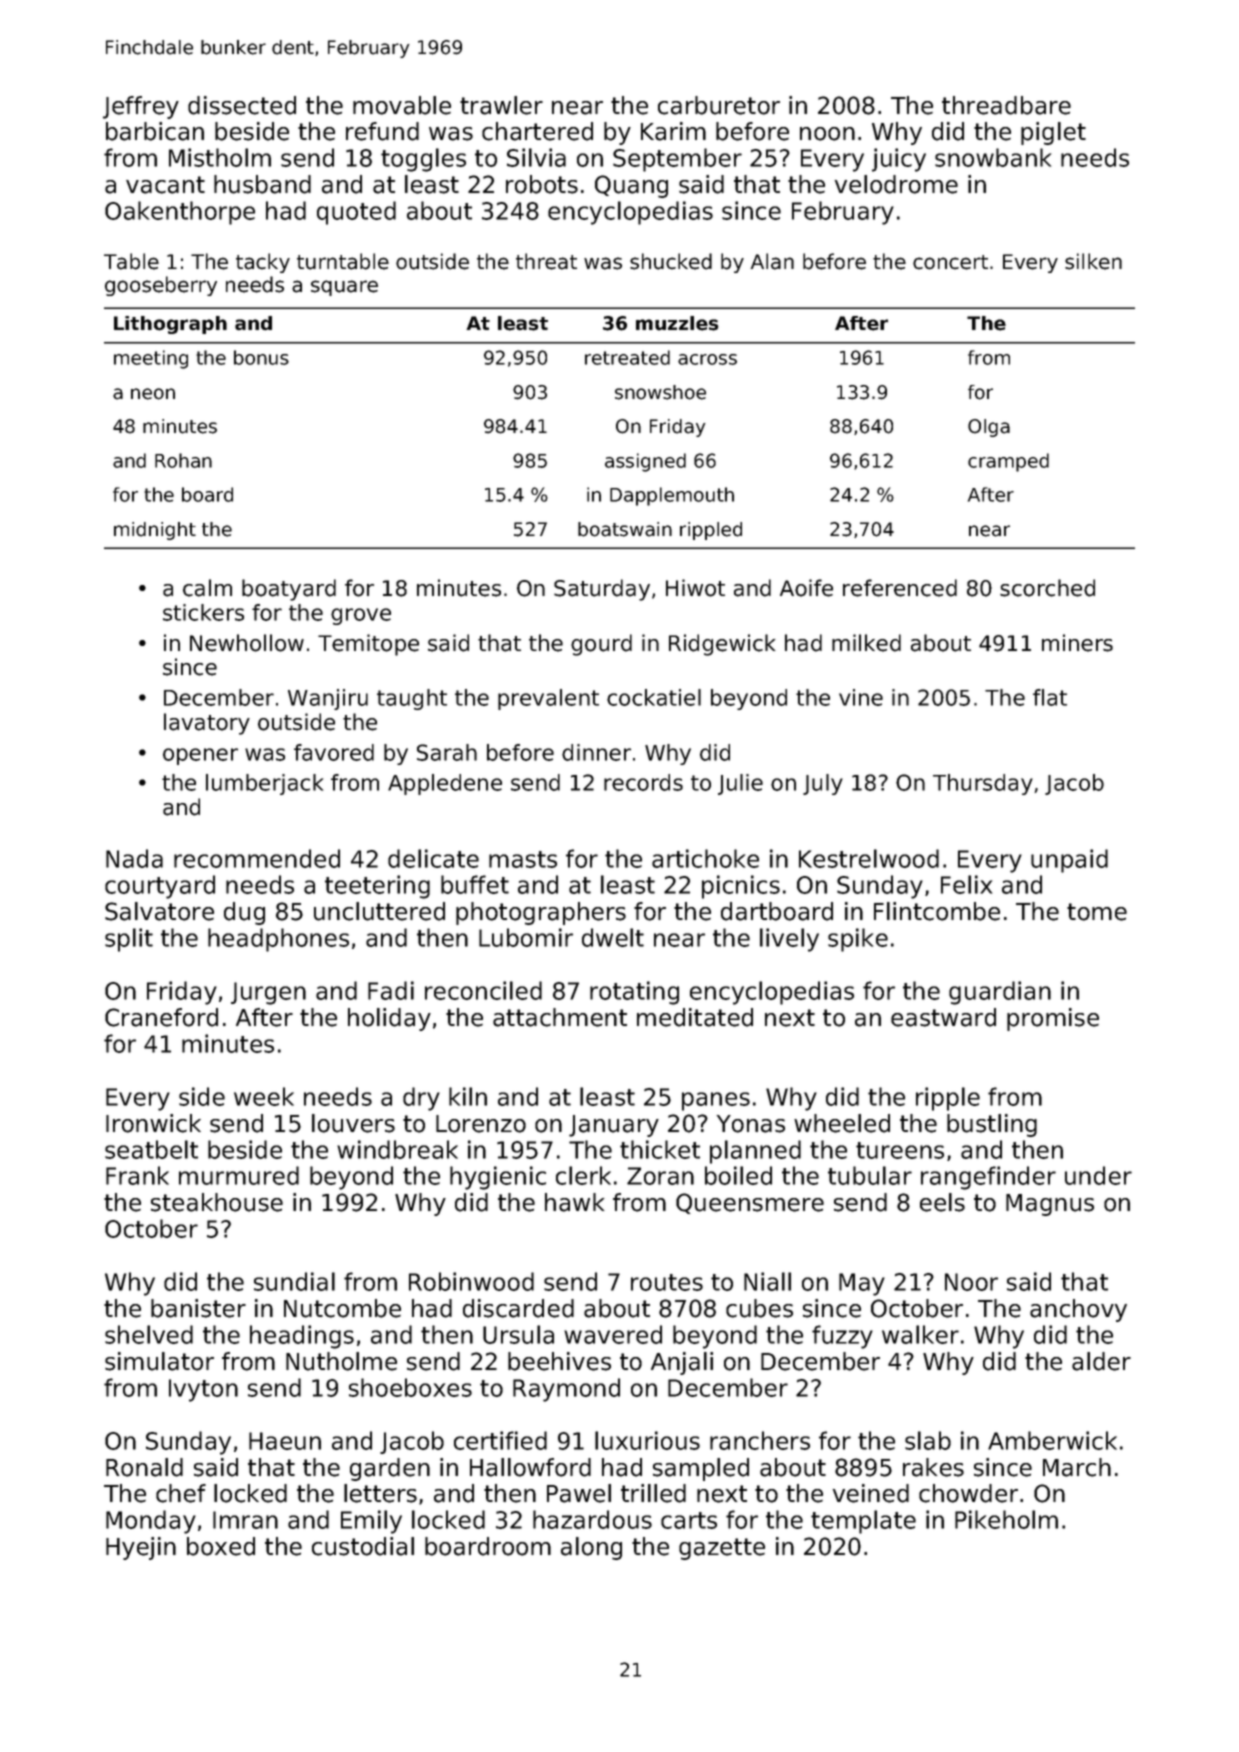 Image resolution: width=1239 pixels, height=1752 pixels. What do you see at coordinates (361, 616) in the screenshot?
I see `grove` at bounding box center [361, 616].
